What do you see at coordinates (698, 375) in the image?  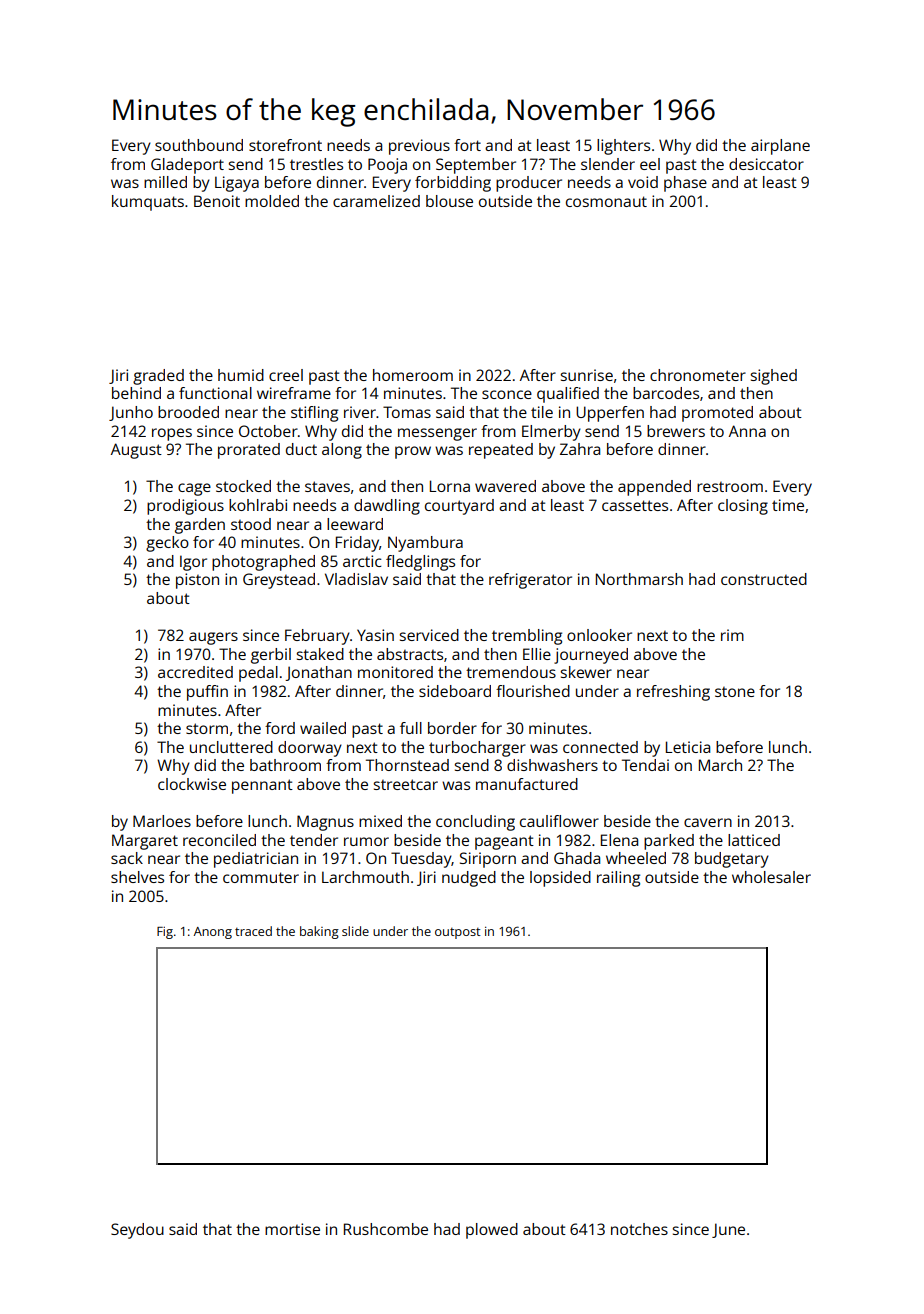 I see `chronometer` at bounding box center [698, 375].
